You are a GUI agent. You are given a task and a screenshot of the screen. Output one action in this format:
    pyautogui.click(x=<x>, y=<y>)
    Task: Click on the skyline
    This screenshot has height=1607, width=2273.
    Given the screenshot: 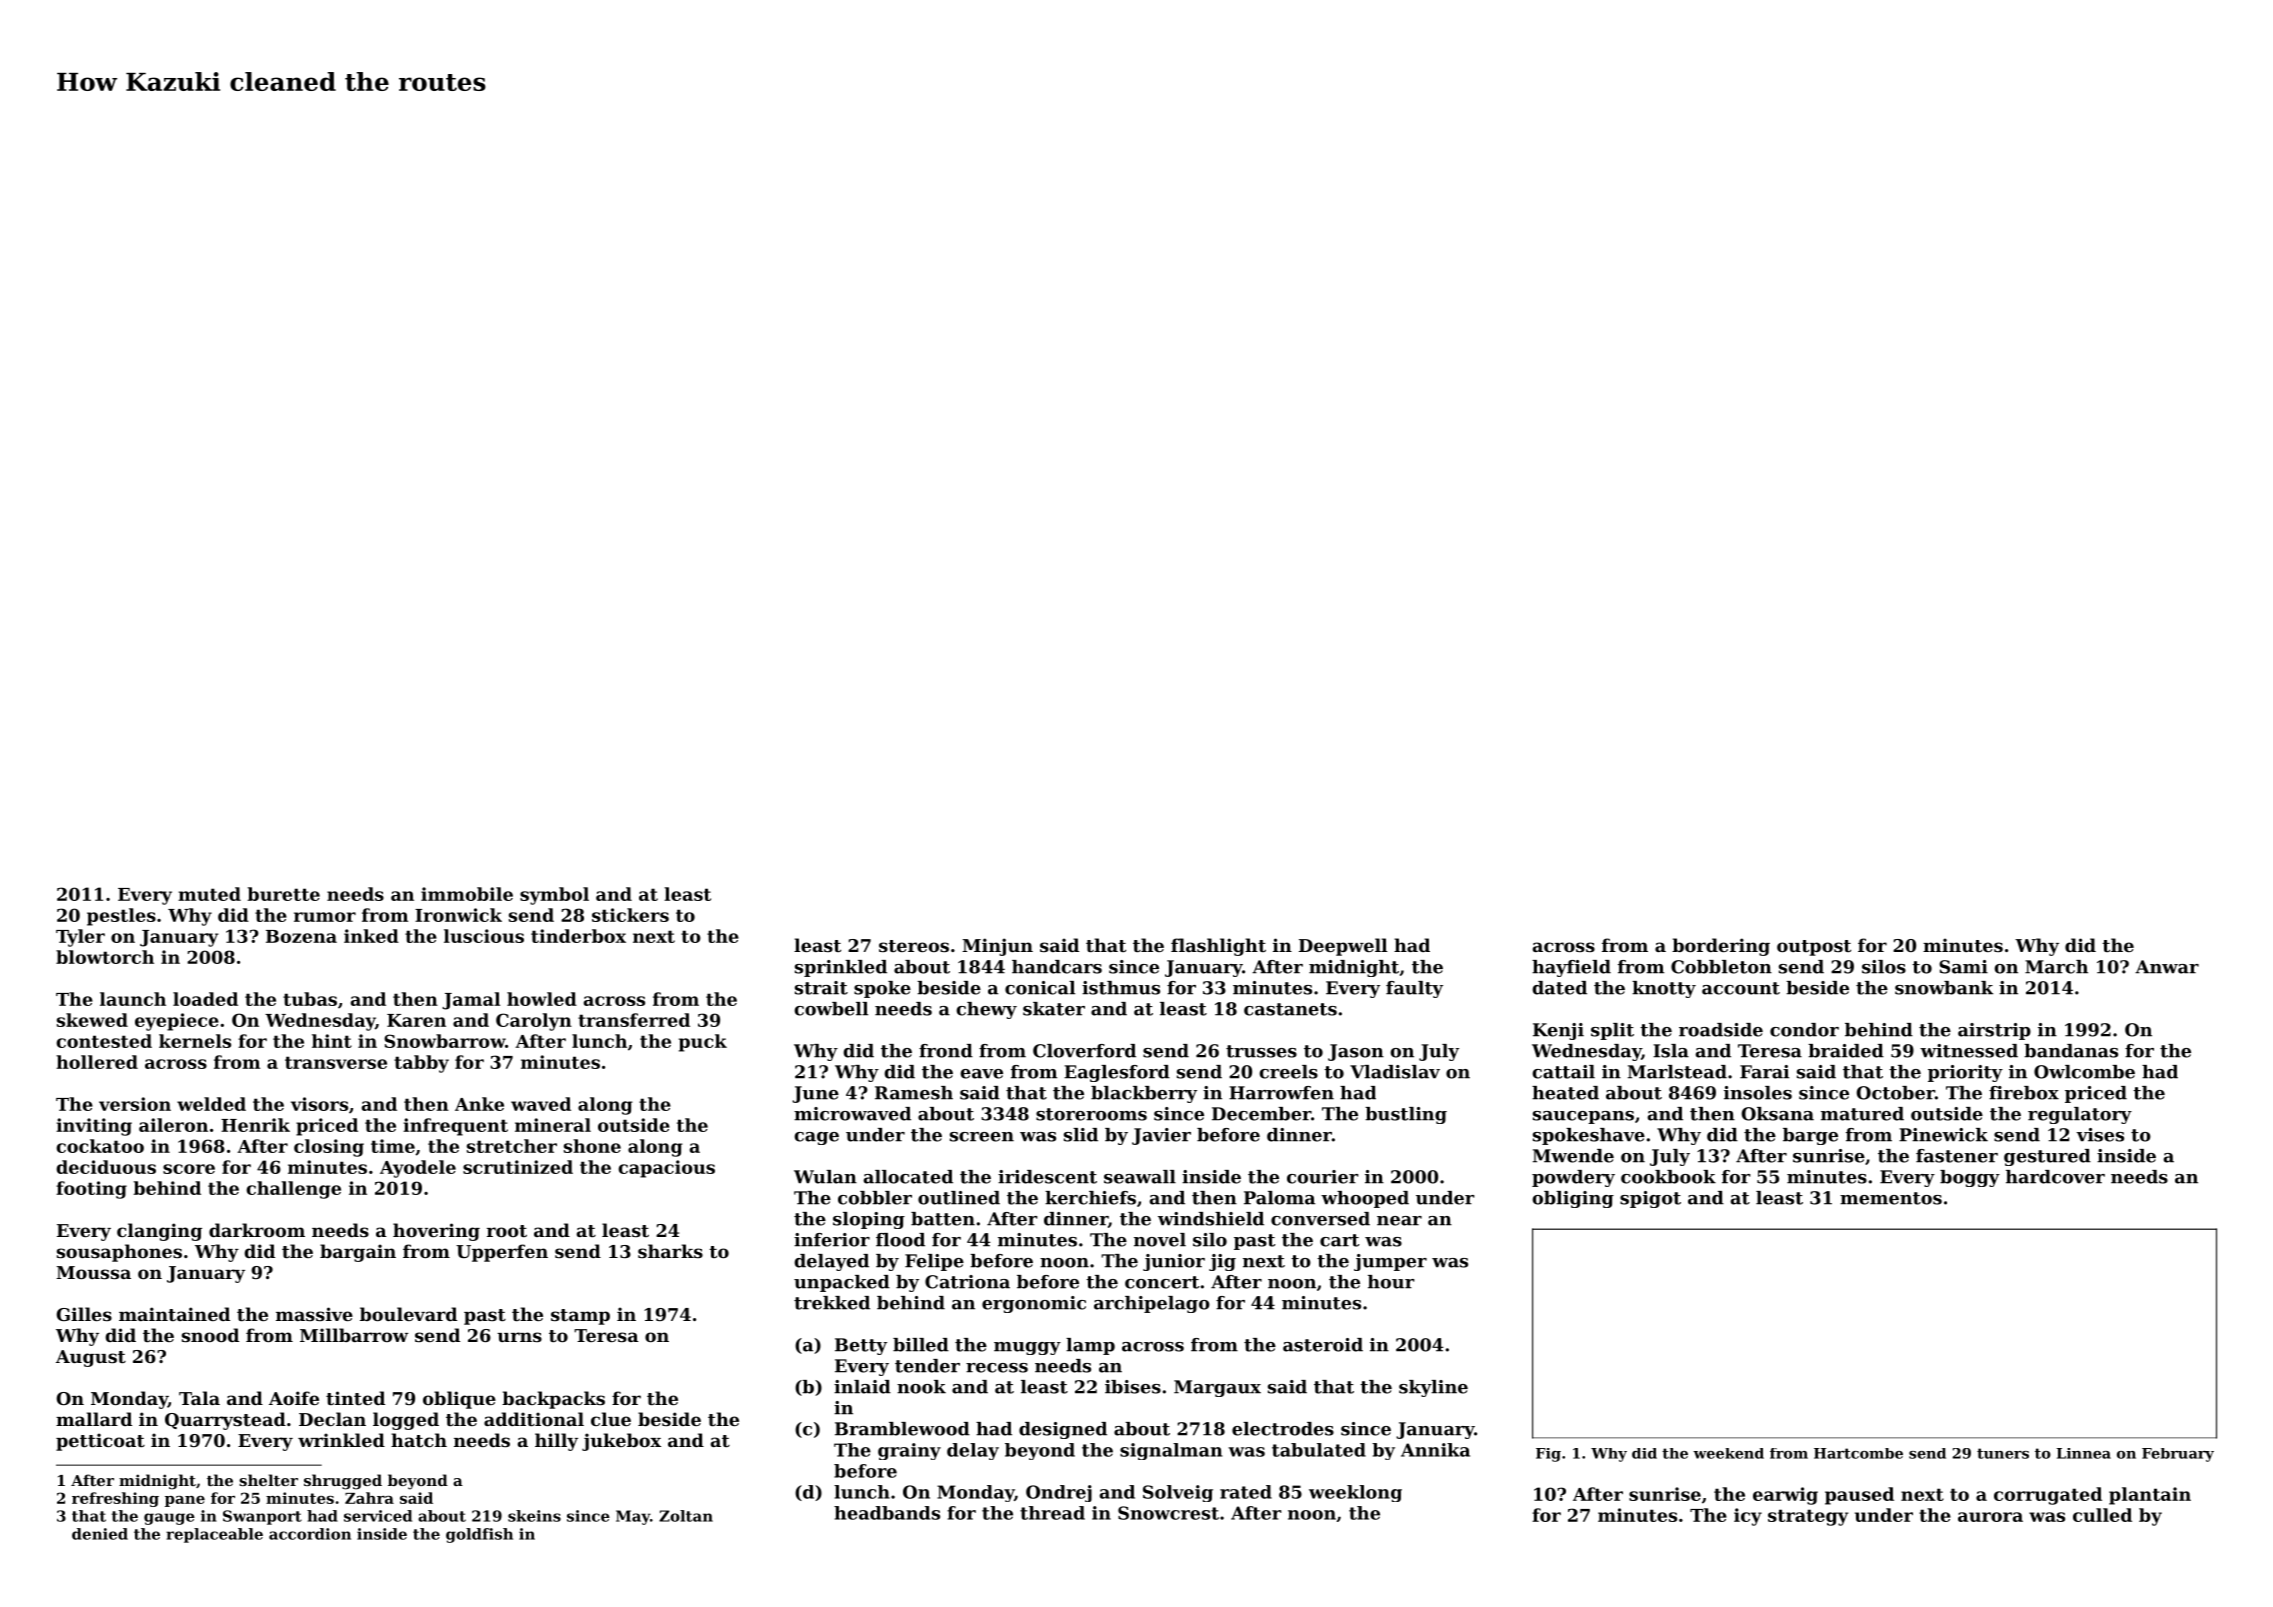 What is the action you would take?
    pyautogui.click(x=1433, y=1388)
